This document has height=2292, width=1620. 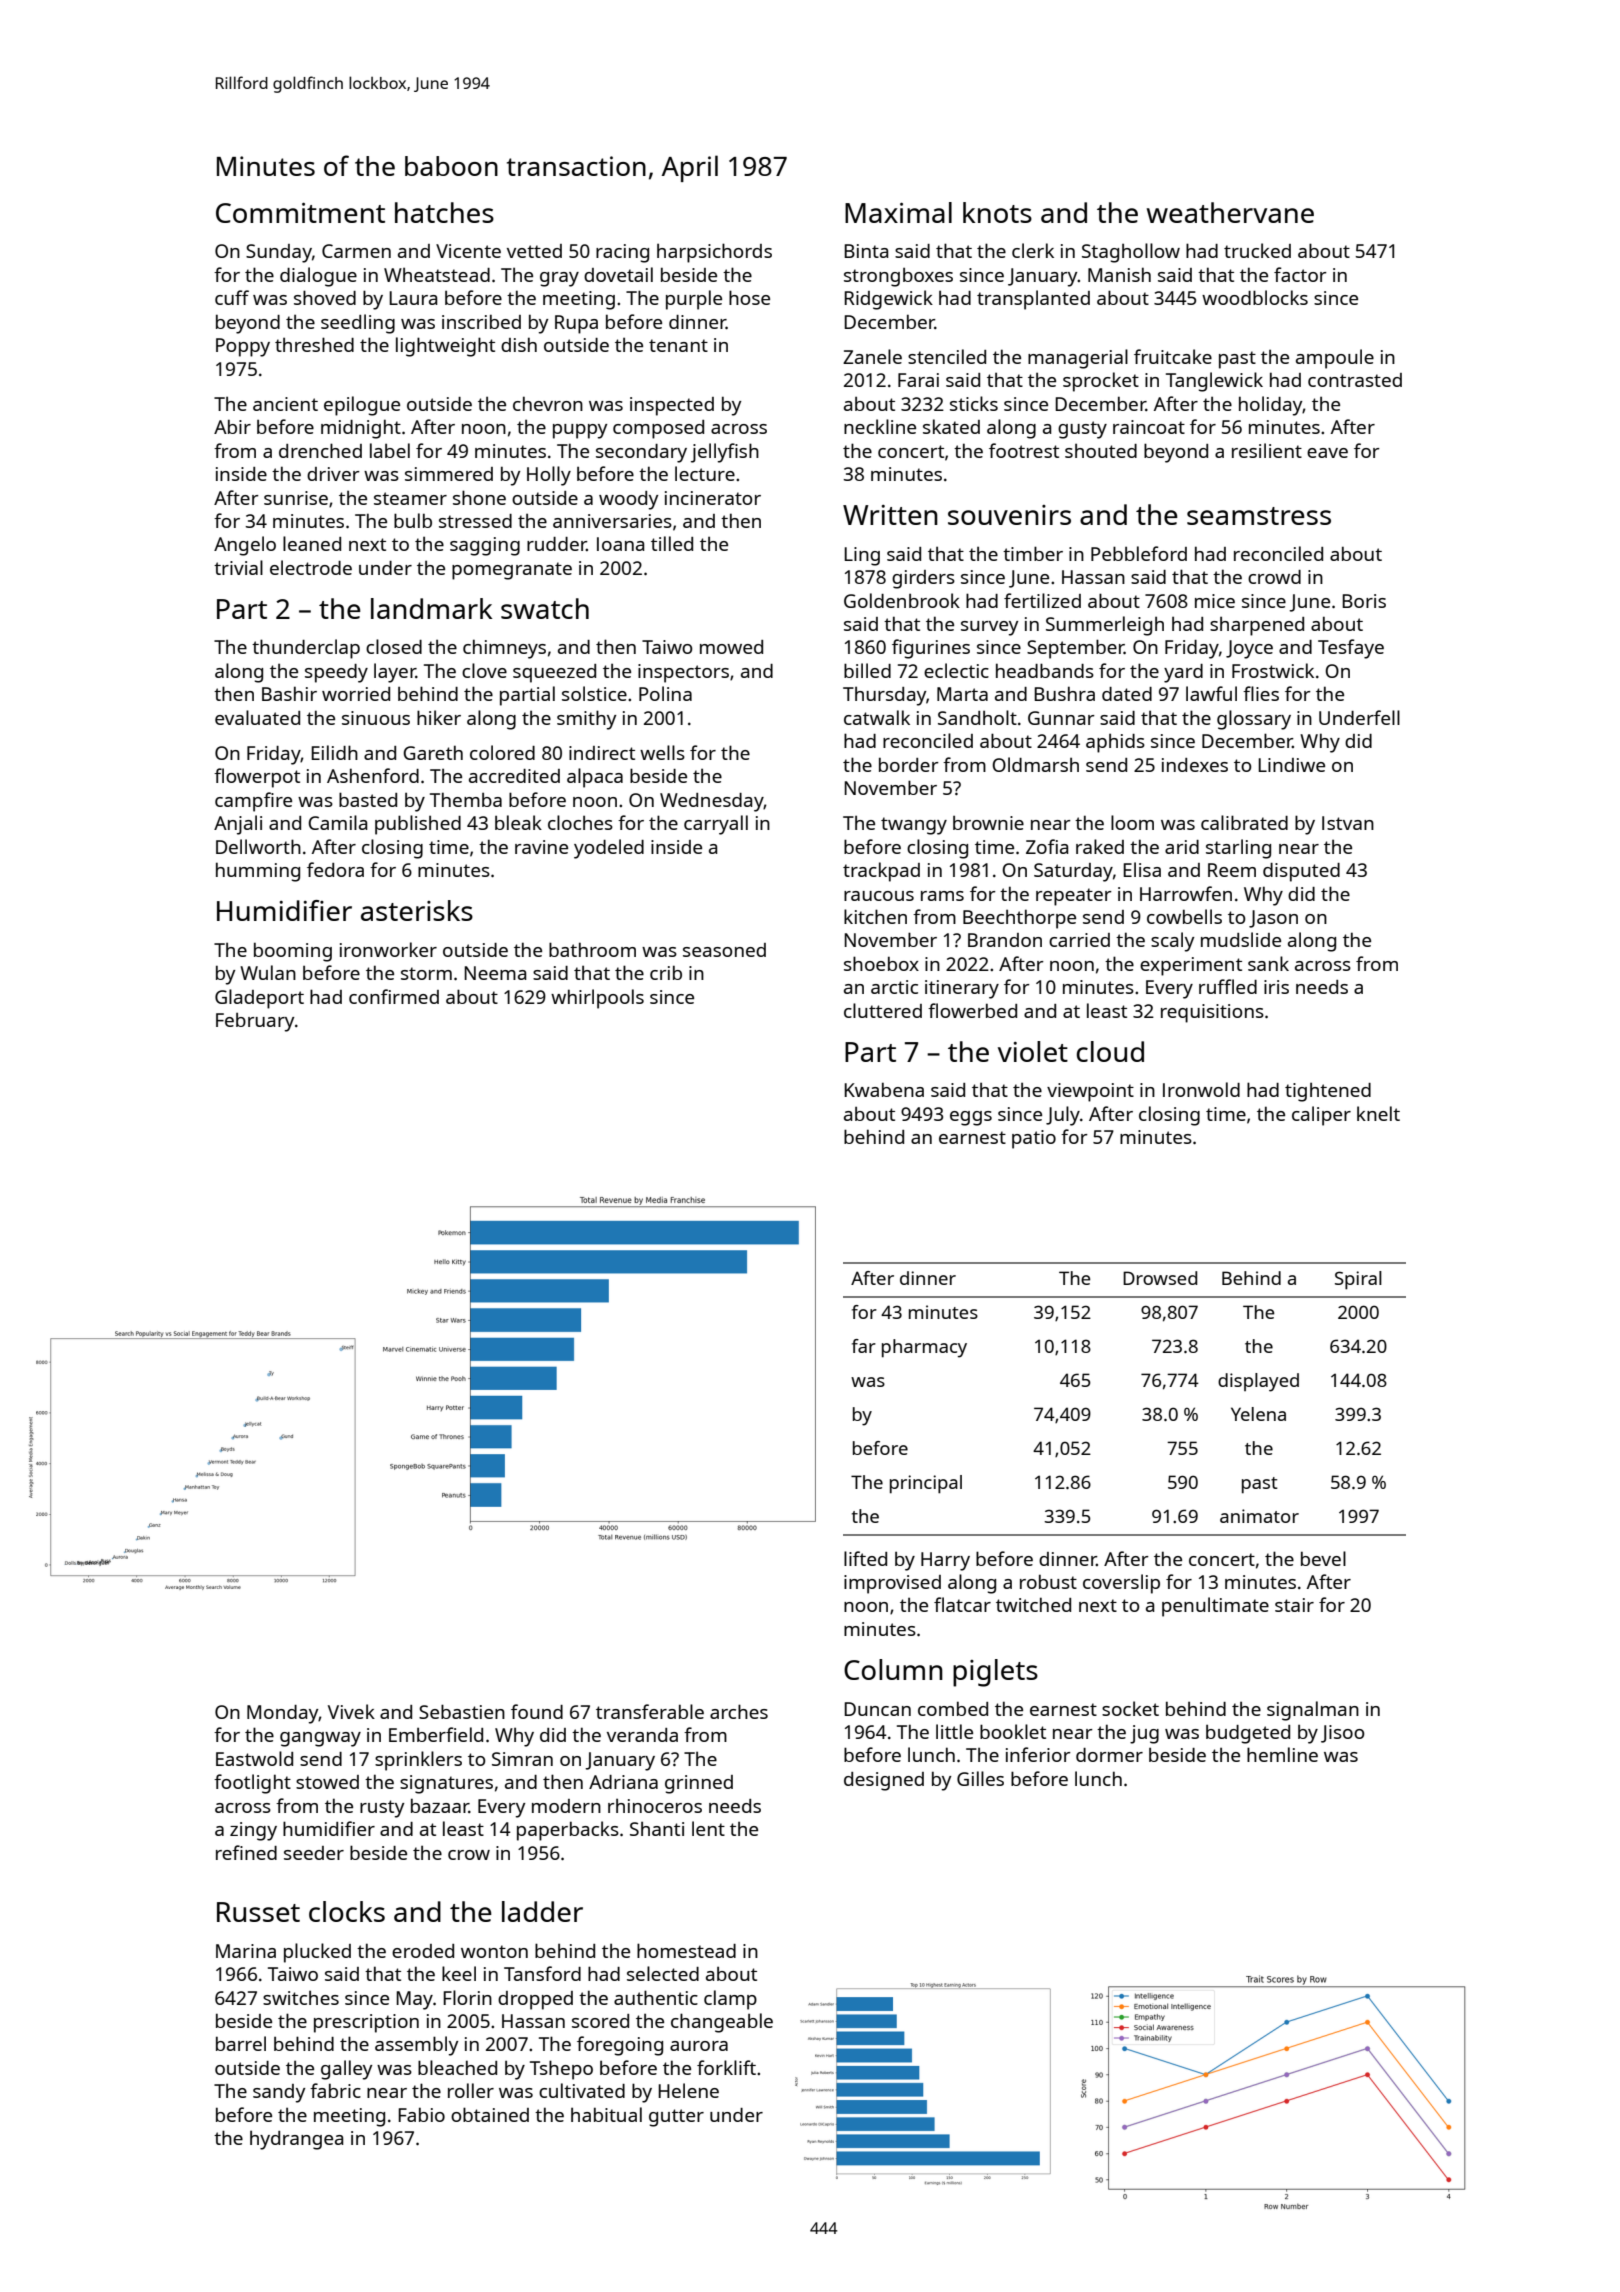 I want to click on harpsichords, so click(x=714, y=253).
